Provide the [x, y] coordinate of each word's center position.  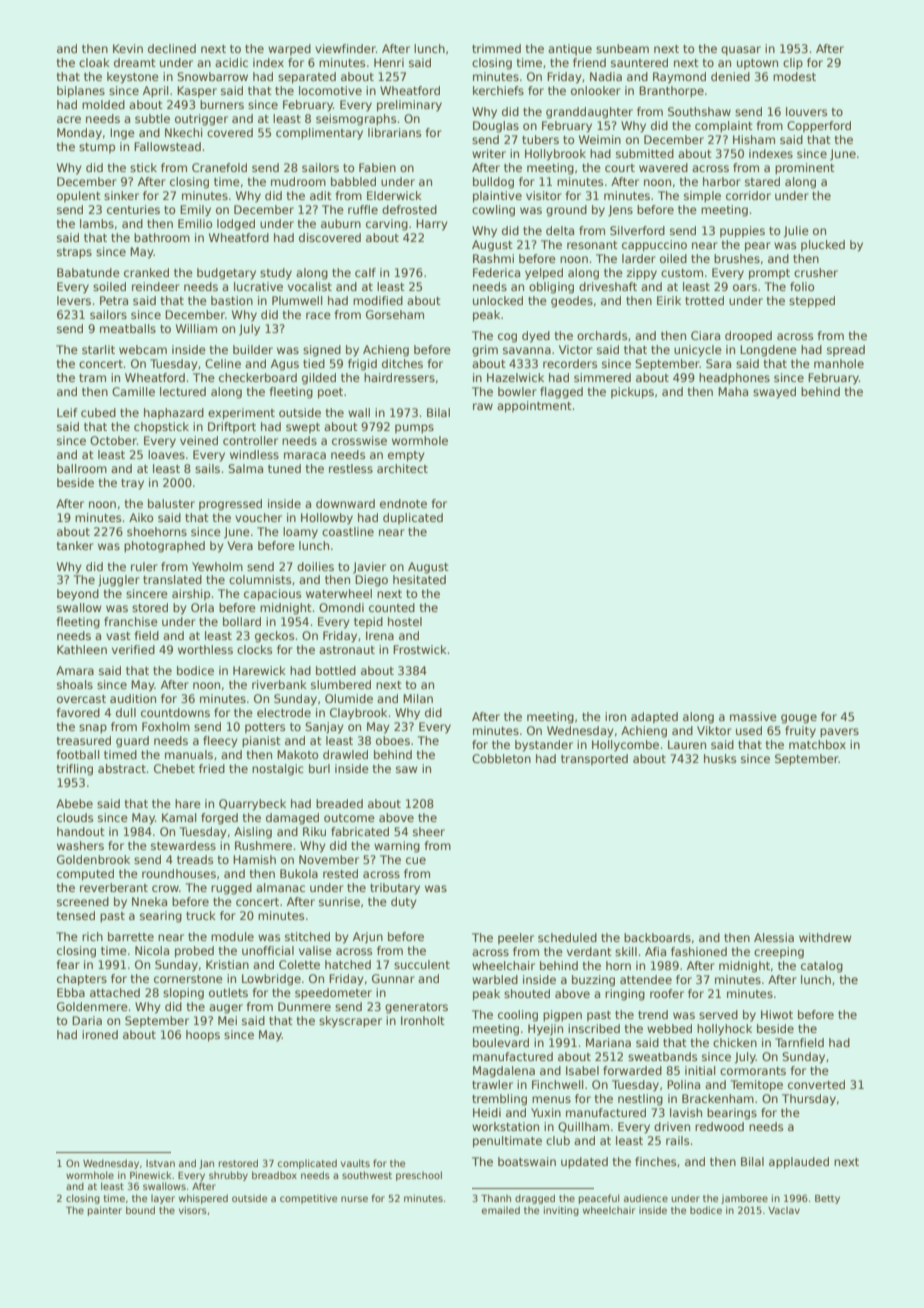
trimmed [496, 48]
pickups [632, 393]
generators [416, 1008]
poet [330, 393]
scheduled [567, 937]
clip [793, 64]
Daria [87, 1020]
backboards [657, 937]
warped [289, 49]
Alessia [774, 937]
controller [250, 440]
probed [194, 952]
